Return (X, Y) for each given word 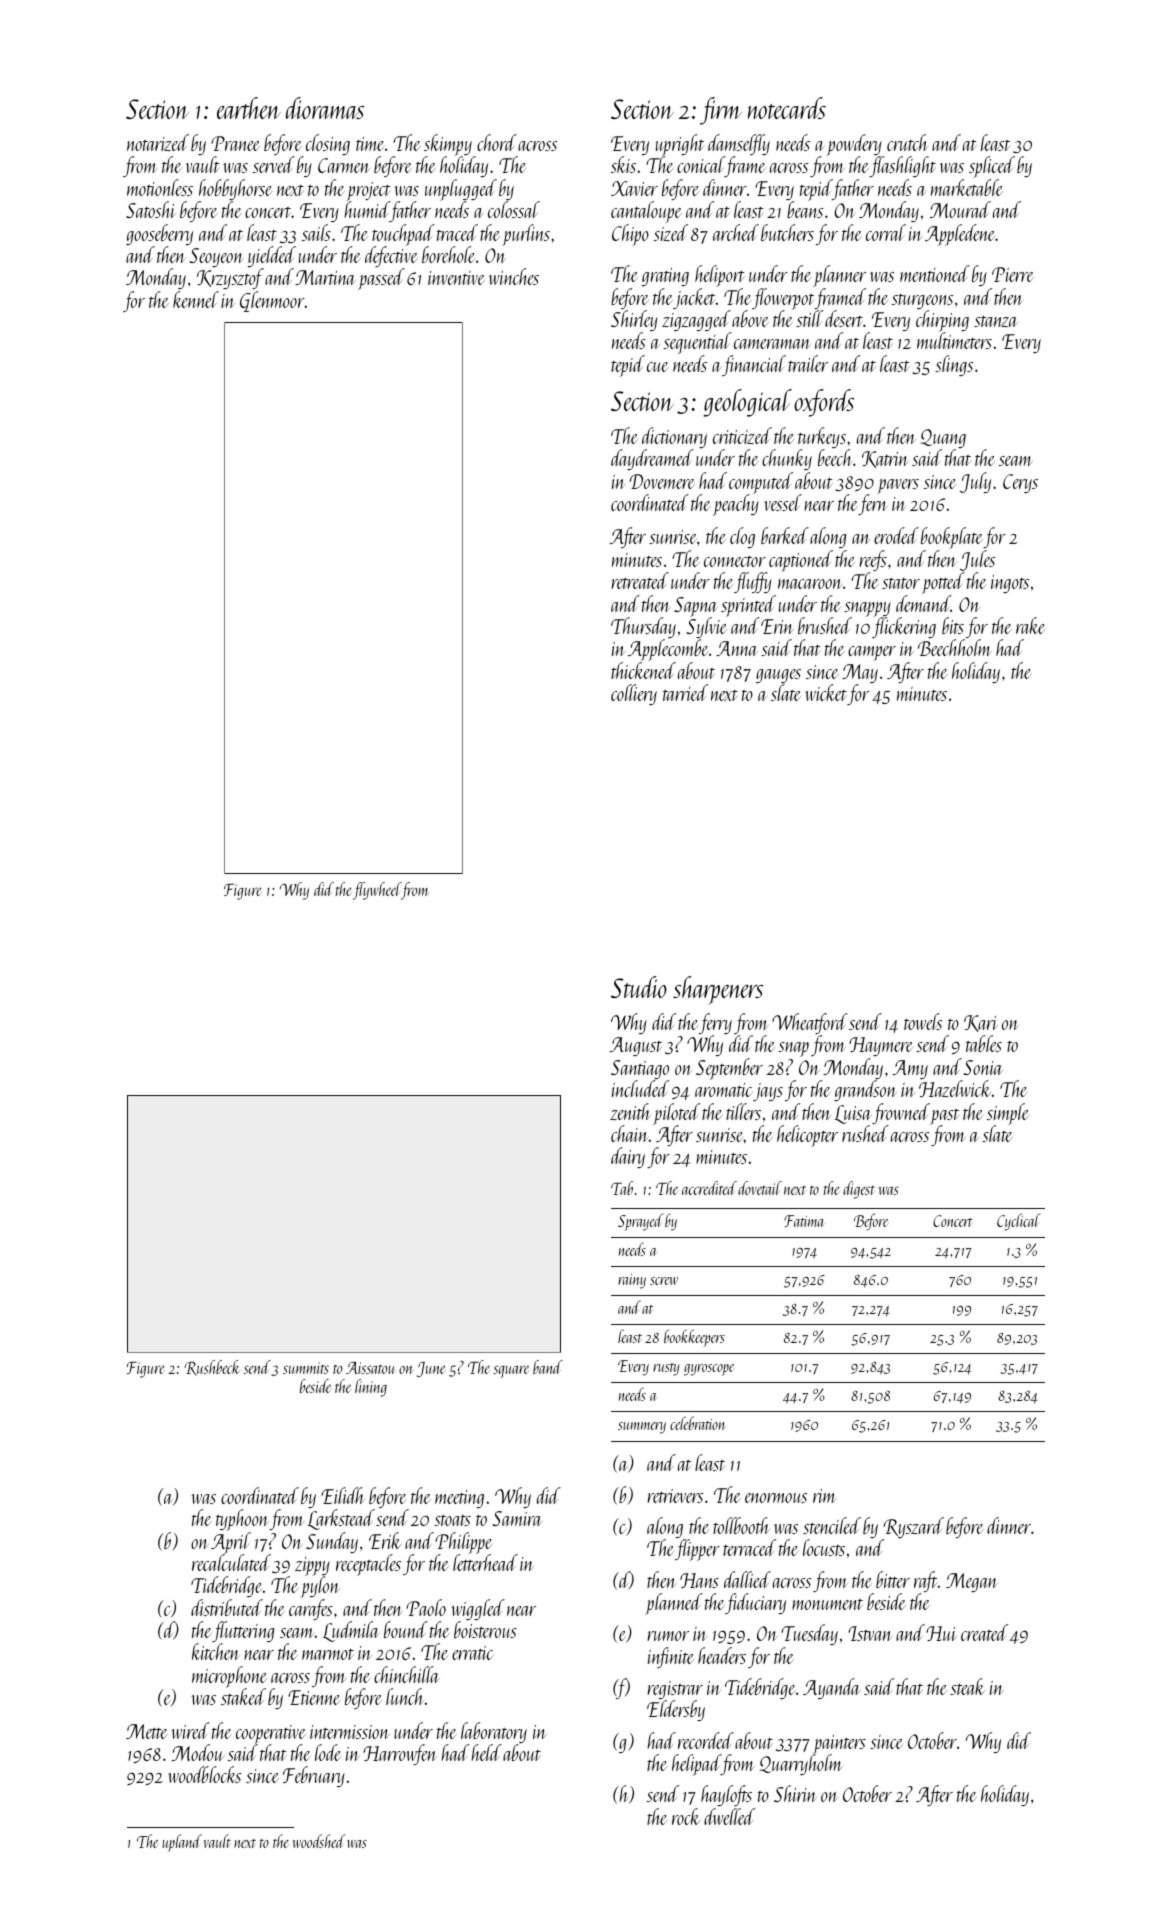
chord (497, 142)
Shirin (795, 1793)
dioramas (325, 108)
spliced (992, 167)
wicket (826, 692)
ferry (715, 1024)
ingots (1010, 584)
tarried (685, 692)
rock (686, 1816)
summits (306, 1368)
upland (182, 1843)
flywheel (377, 891)
